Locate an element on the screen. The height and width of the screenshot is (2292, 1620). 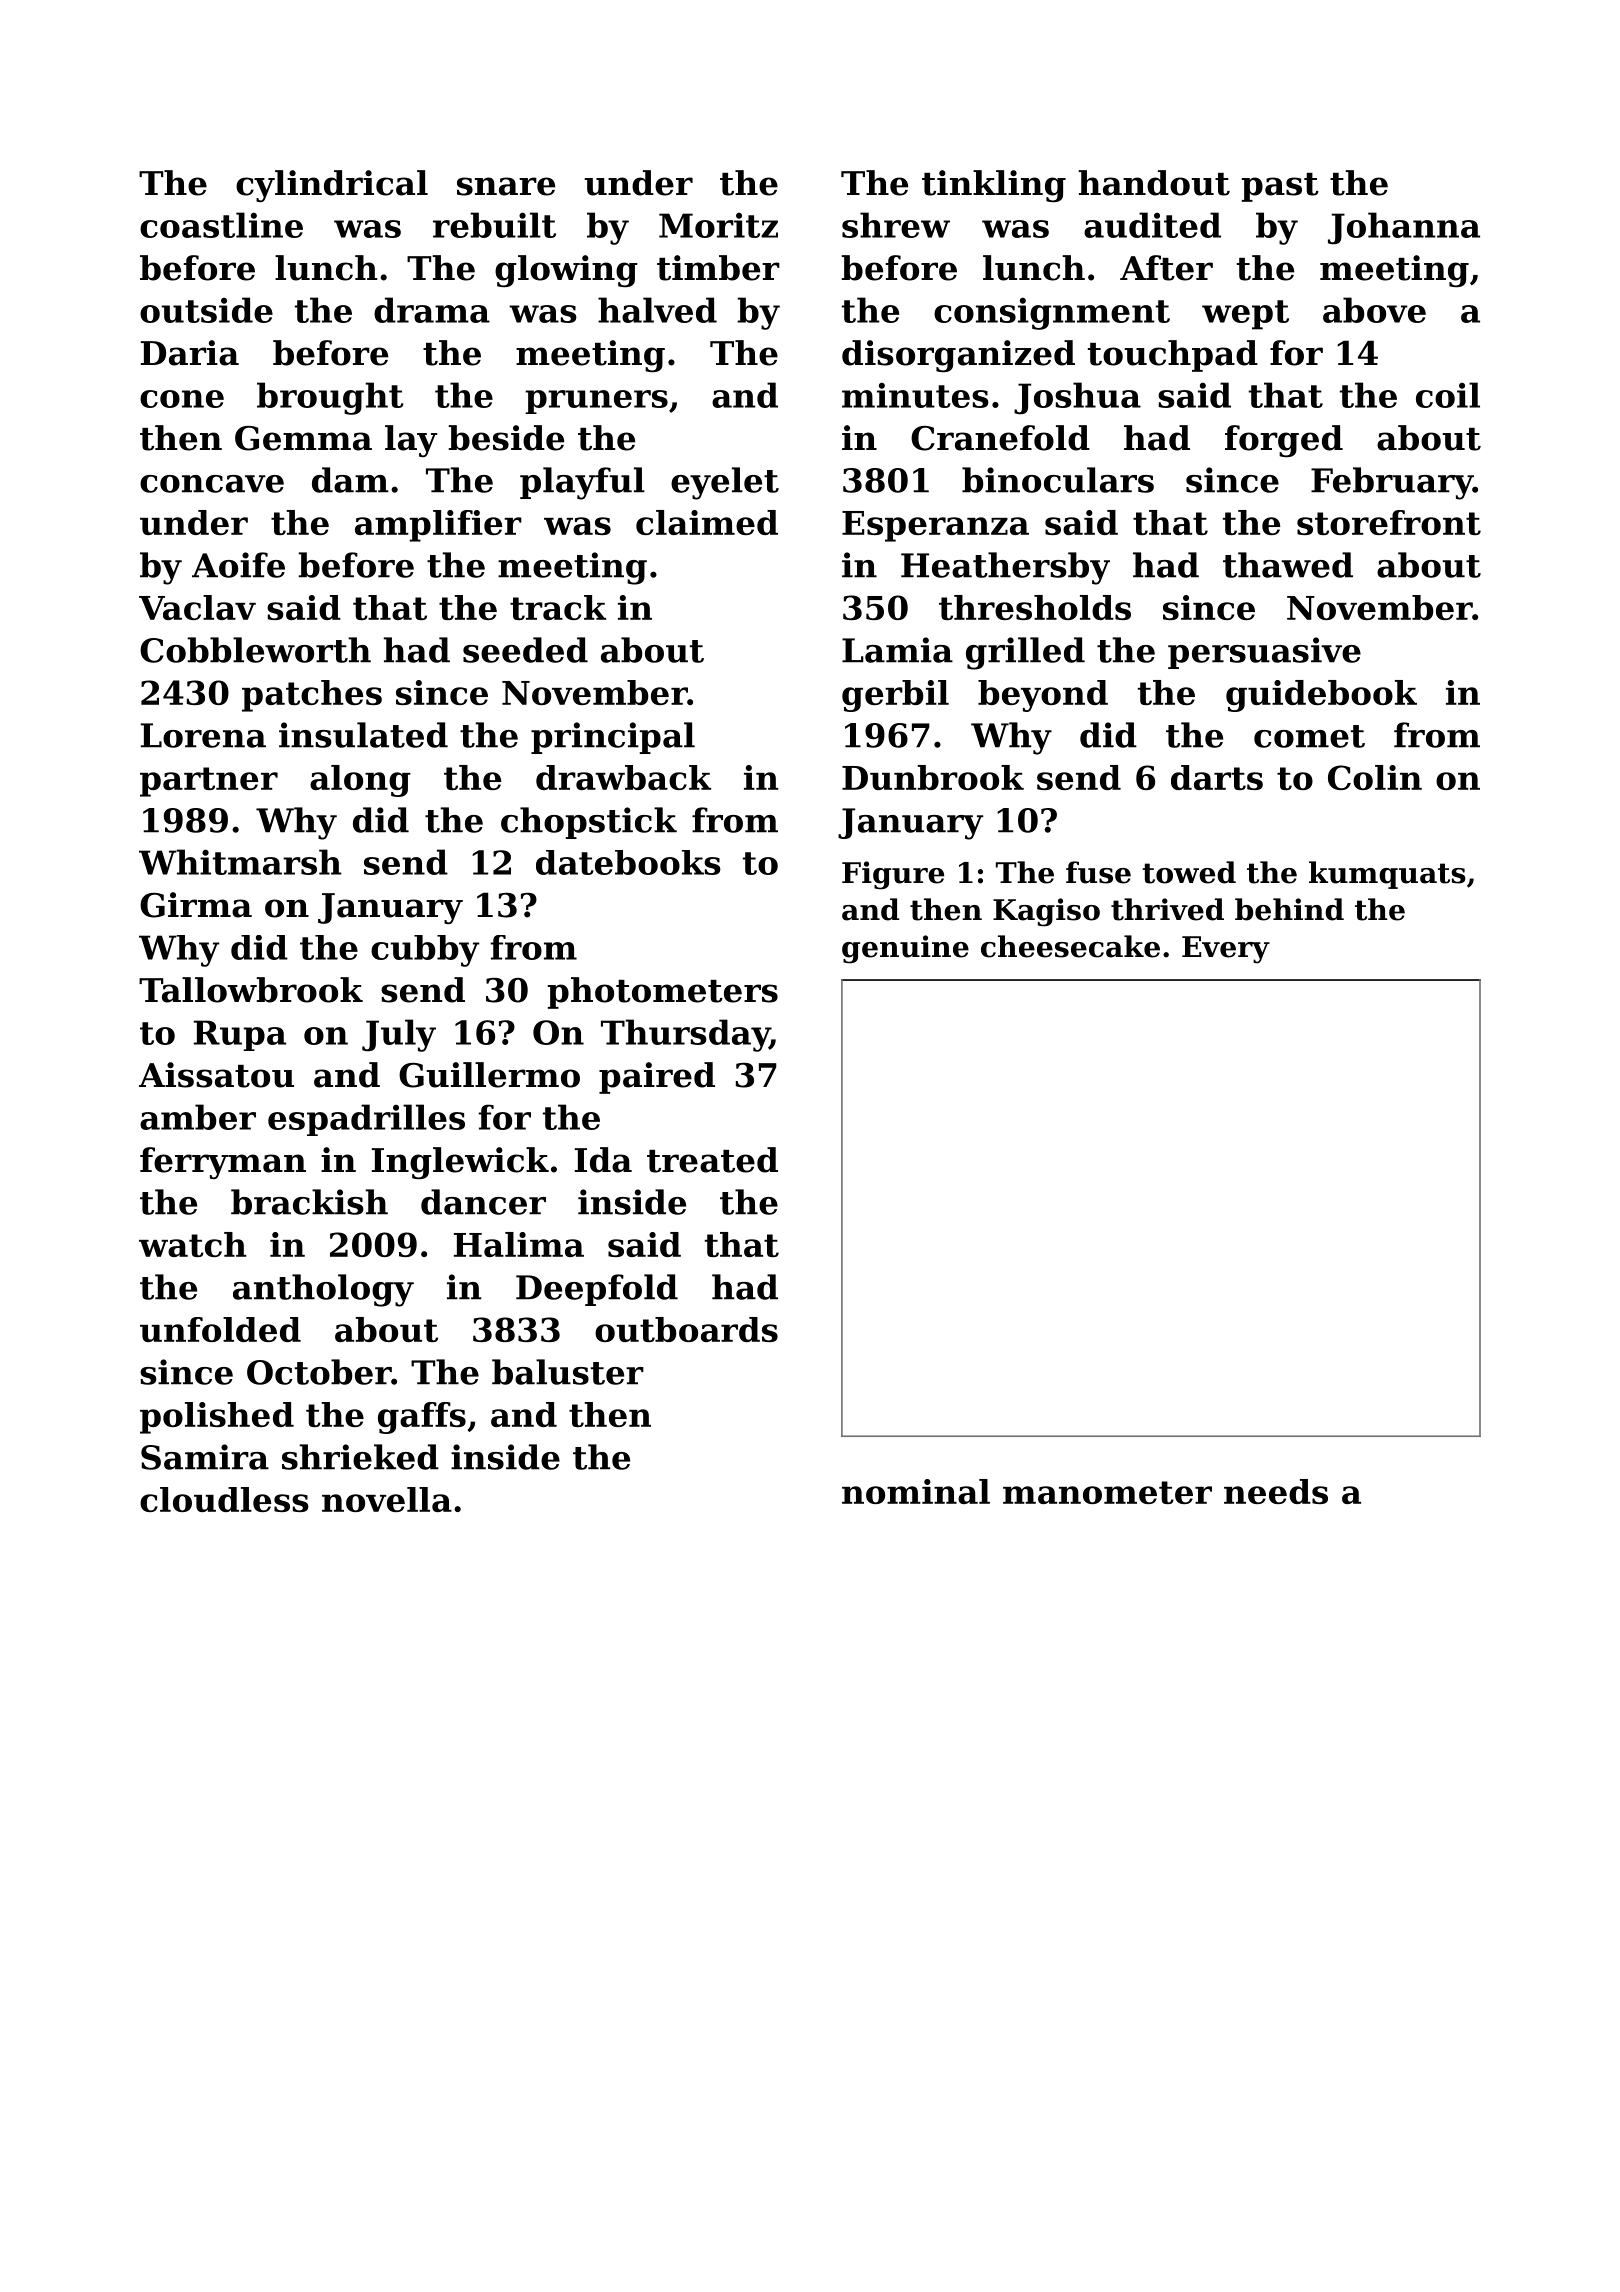
outboards is located at coordinates (686, 1329).
